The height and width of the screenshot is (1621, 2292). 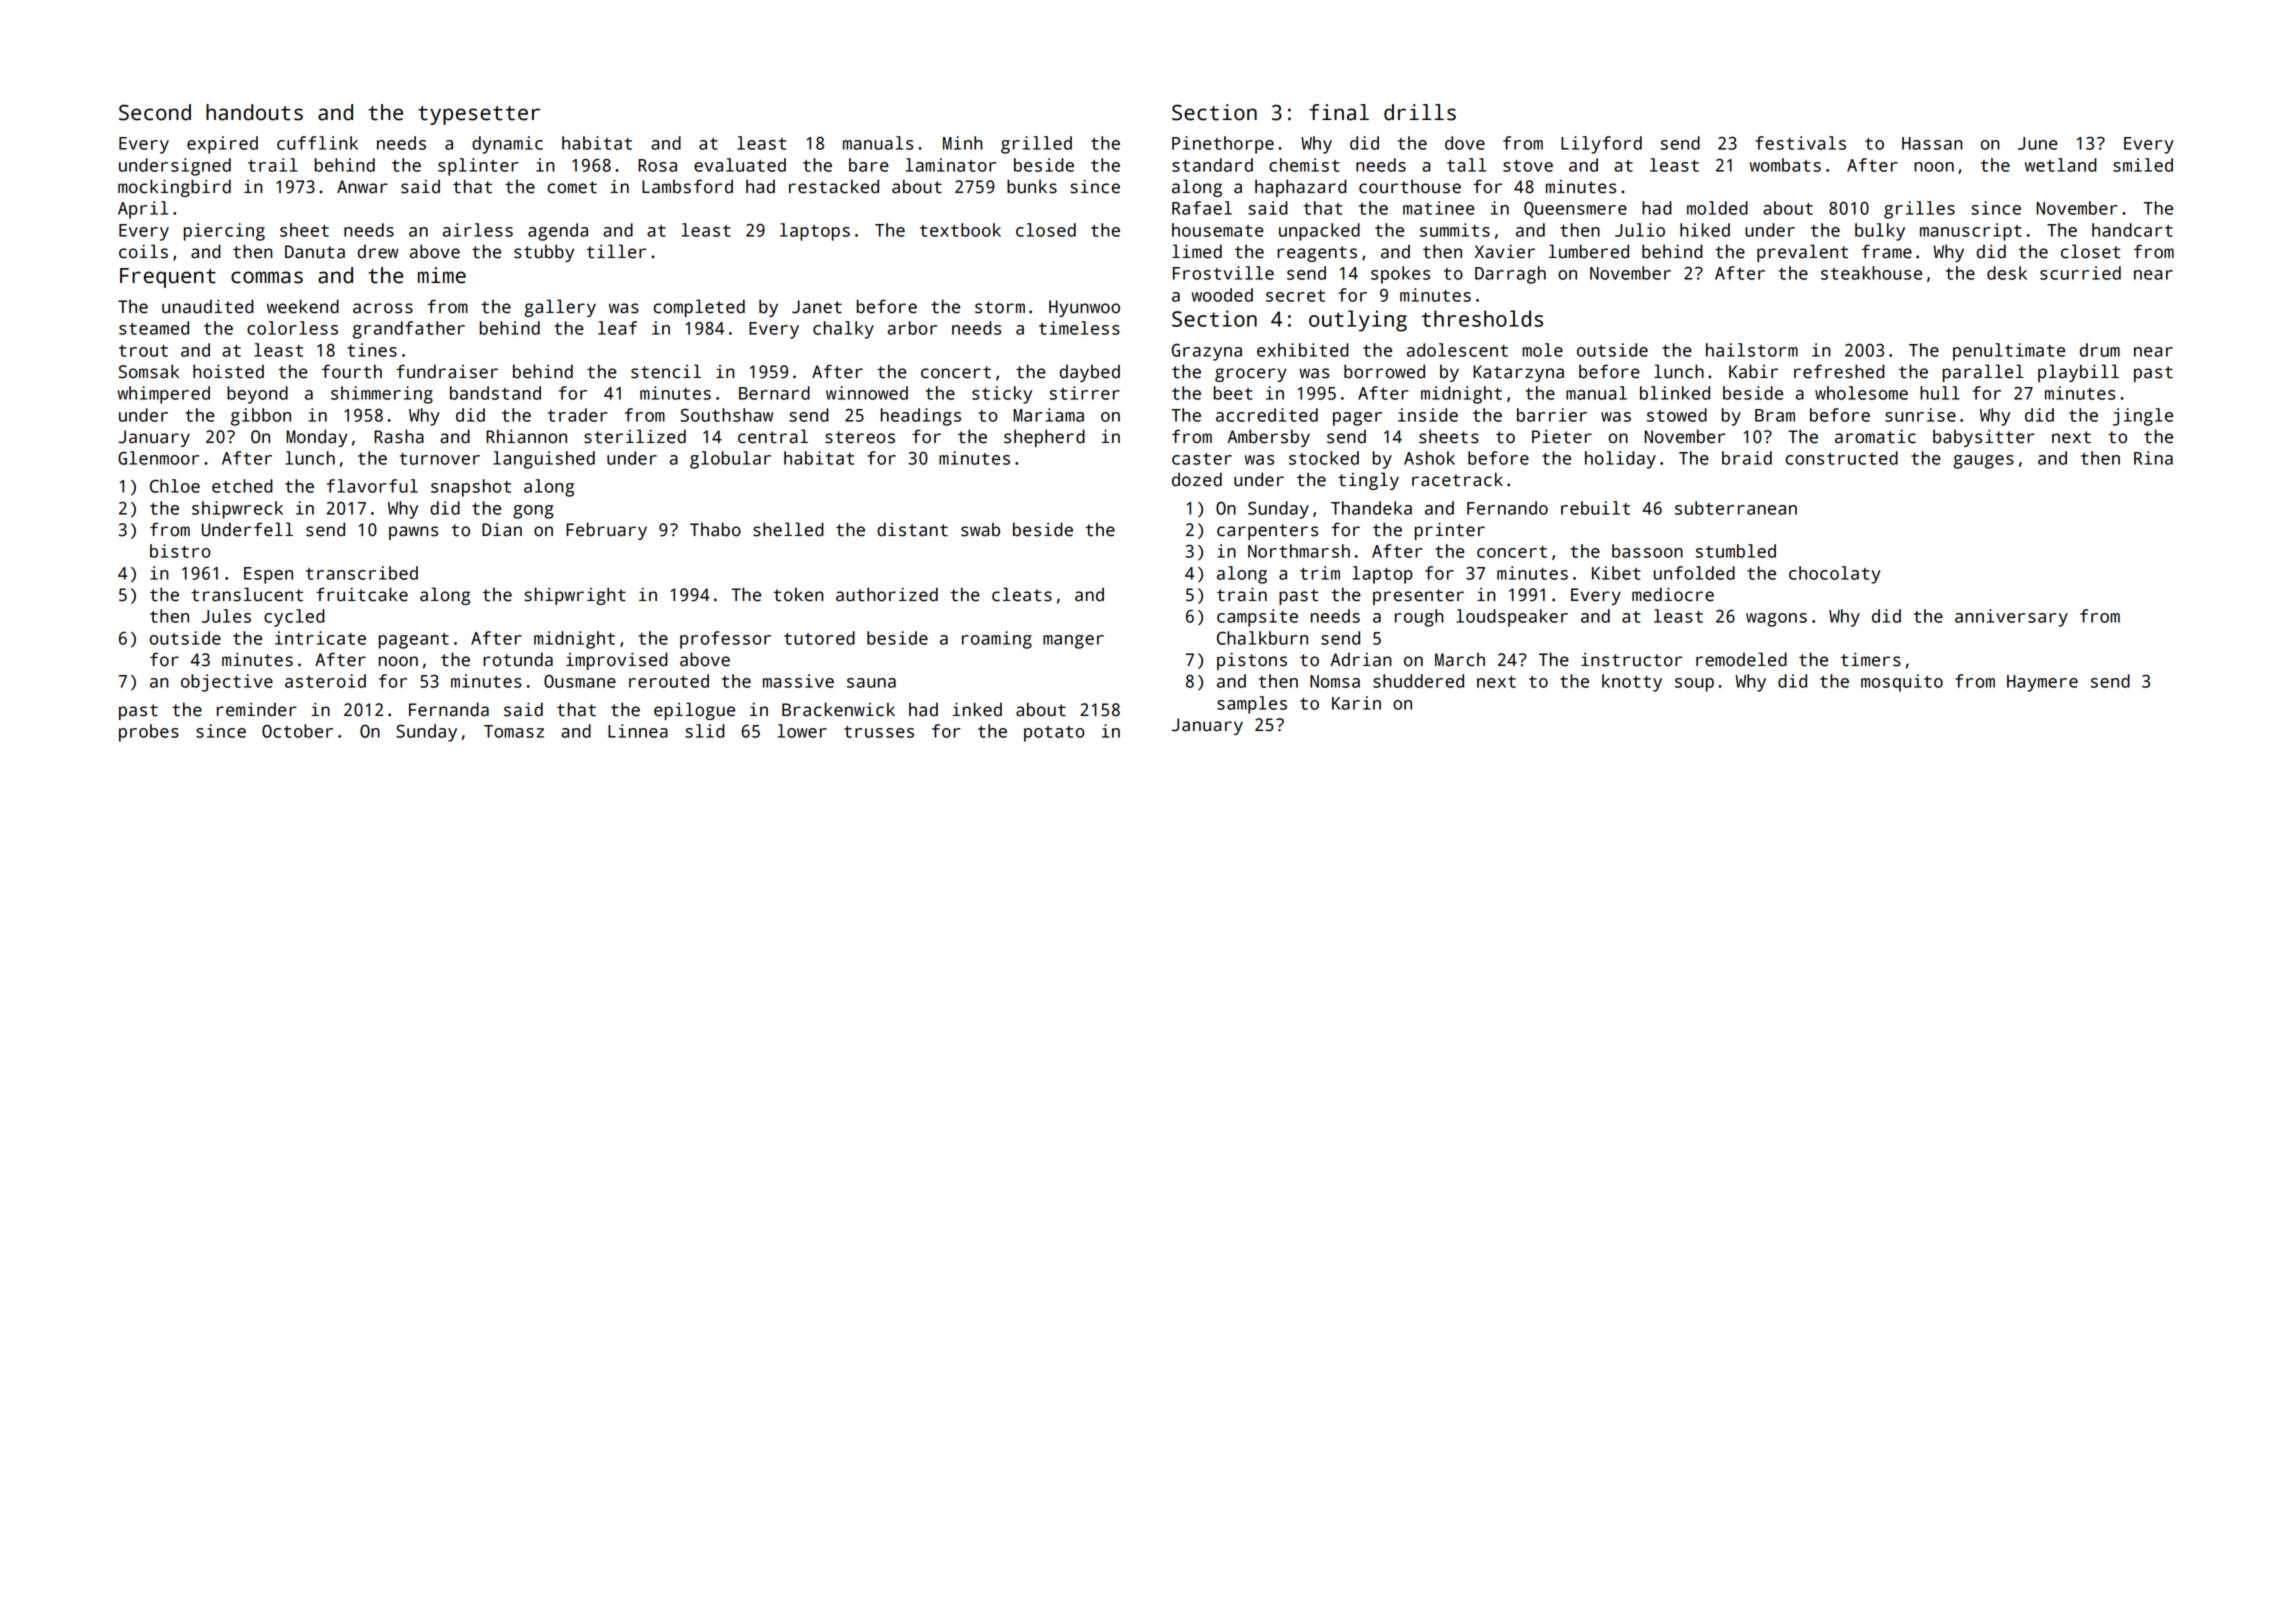 What do you see at coordinates (1223, 145) in the screenshot?
I see `Pinethorpe` at bounding box center [1223, 145].
